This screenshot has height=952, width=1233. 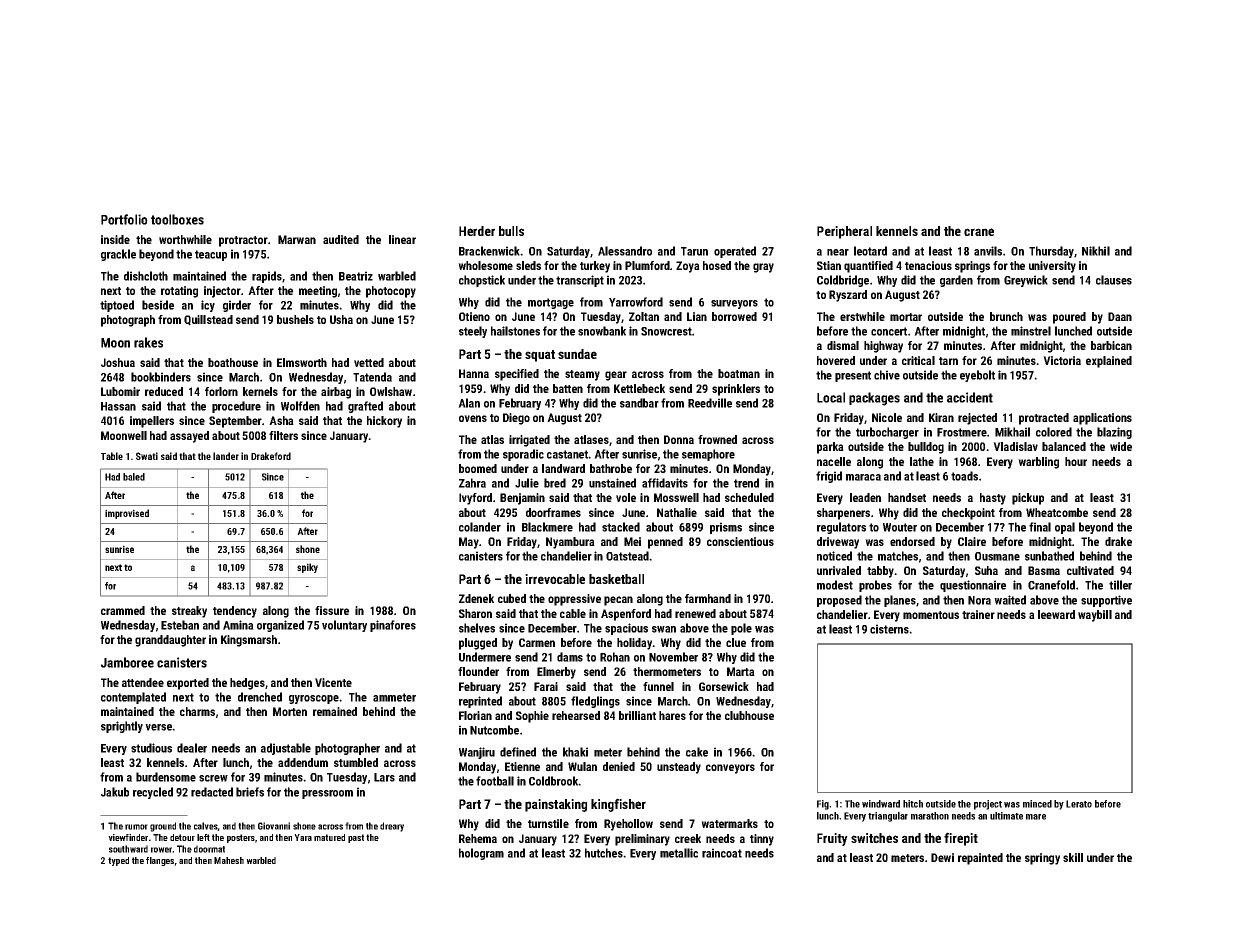 I want to click on baled, so click(x=134, y=477).
